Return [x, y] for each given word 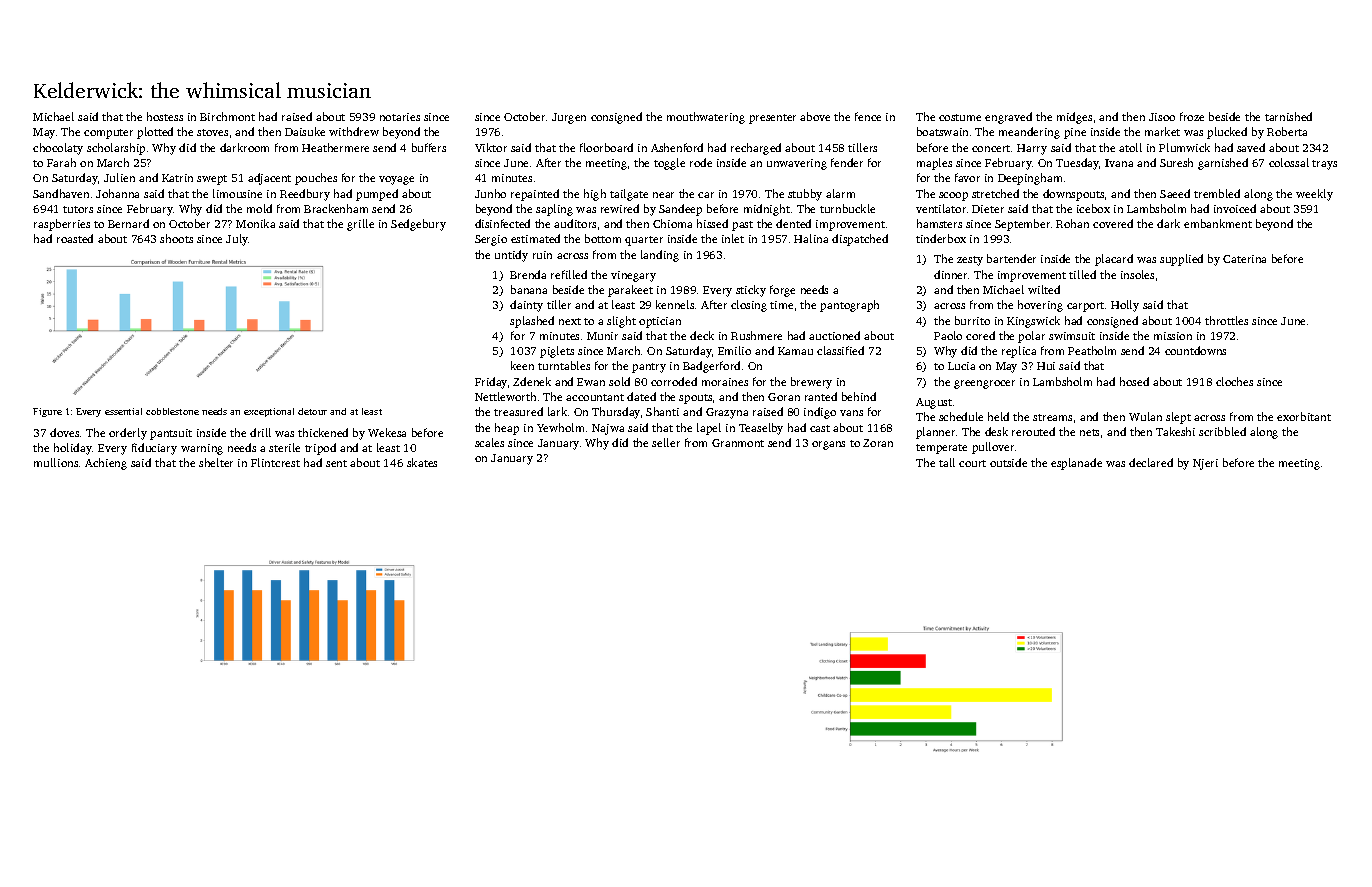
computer [108, 134]
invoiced [1235, 208]
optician [660, 322]
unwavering [797, 164]
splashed [532, 322]
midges [1074, 118]
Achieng [106, 464]
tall [947, 462]
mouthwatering [706, 118]
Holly [1125, 306]
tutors [78, 209]
